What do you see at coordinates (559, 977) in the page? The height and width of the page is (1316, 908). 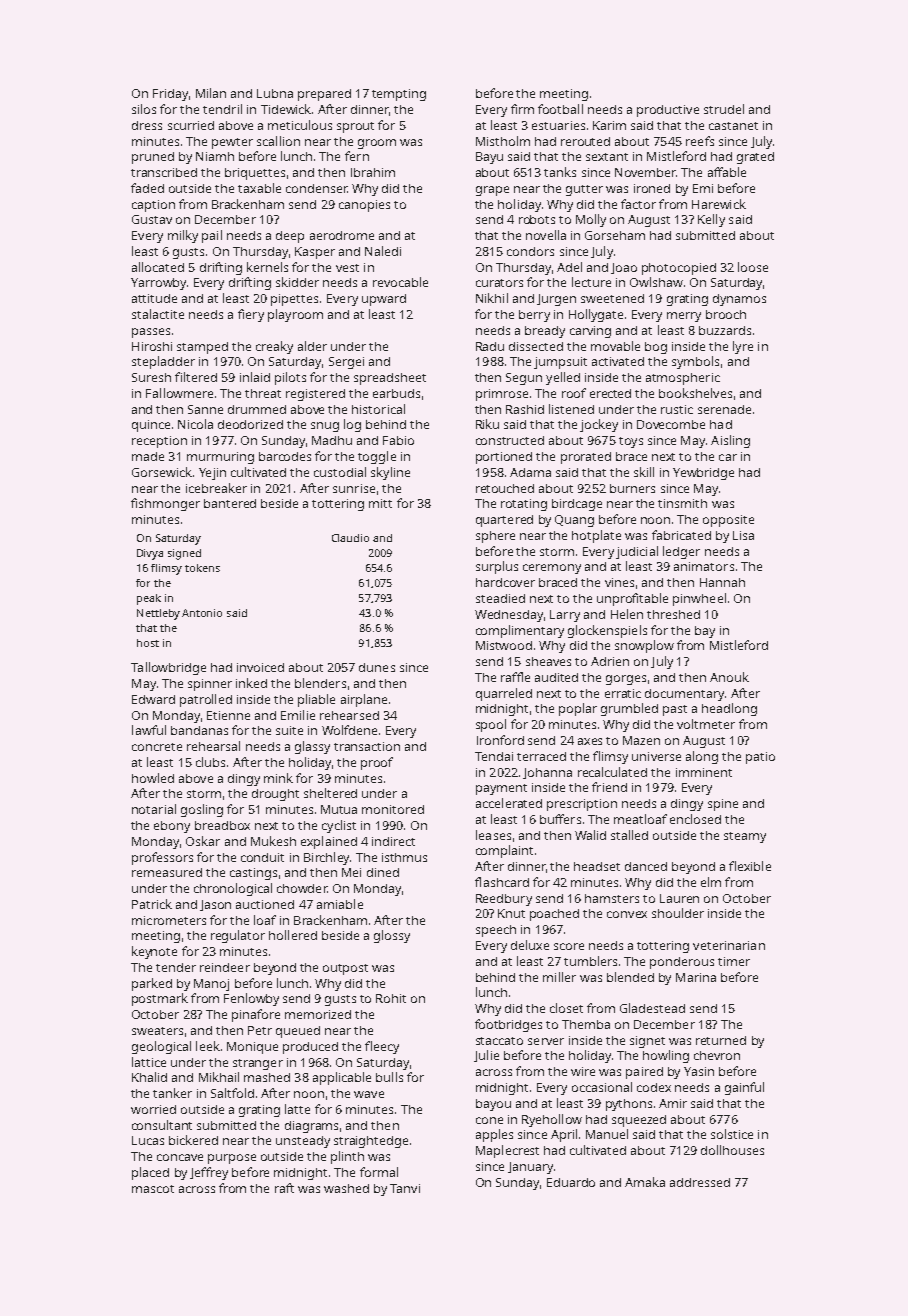 I see `miller` at bounding box center [559, 977].
